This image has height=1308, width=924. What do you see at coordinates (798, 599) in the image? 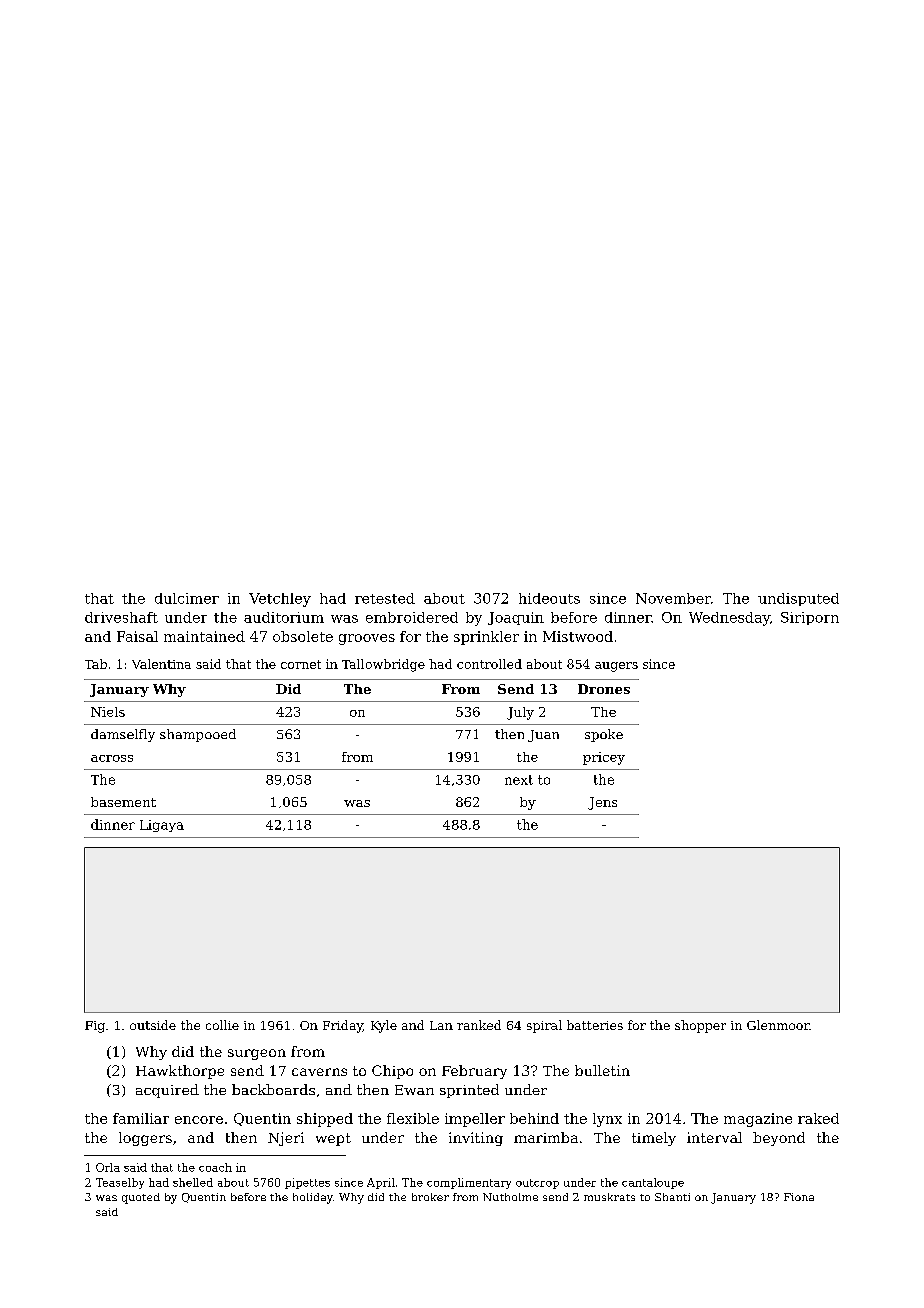
I see `undisputed` at bounding box center [798, 599].
